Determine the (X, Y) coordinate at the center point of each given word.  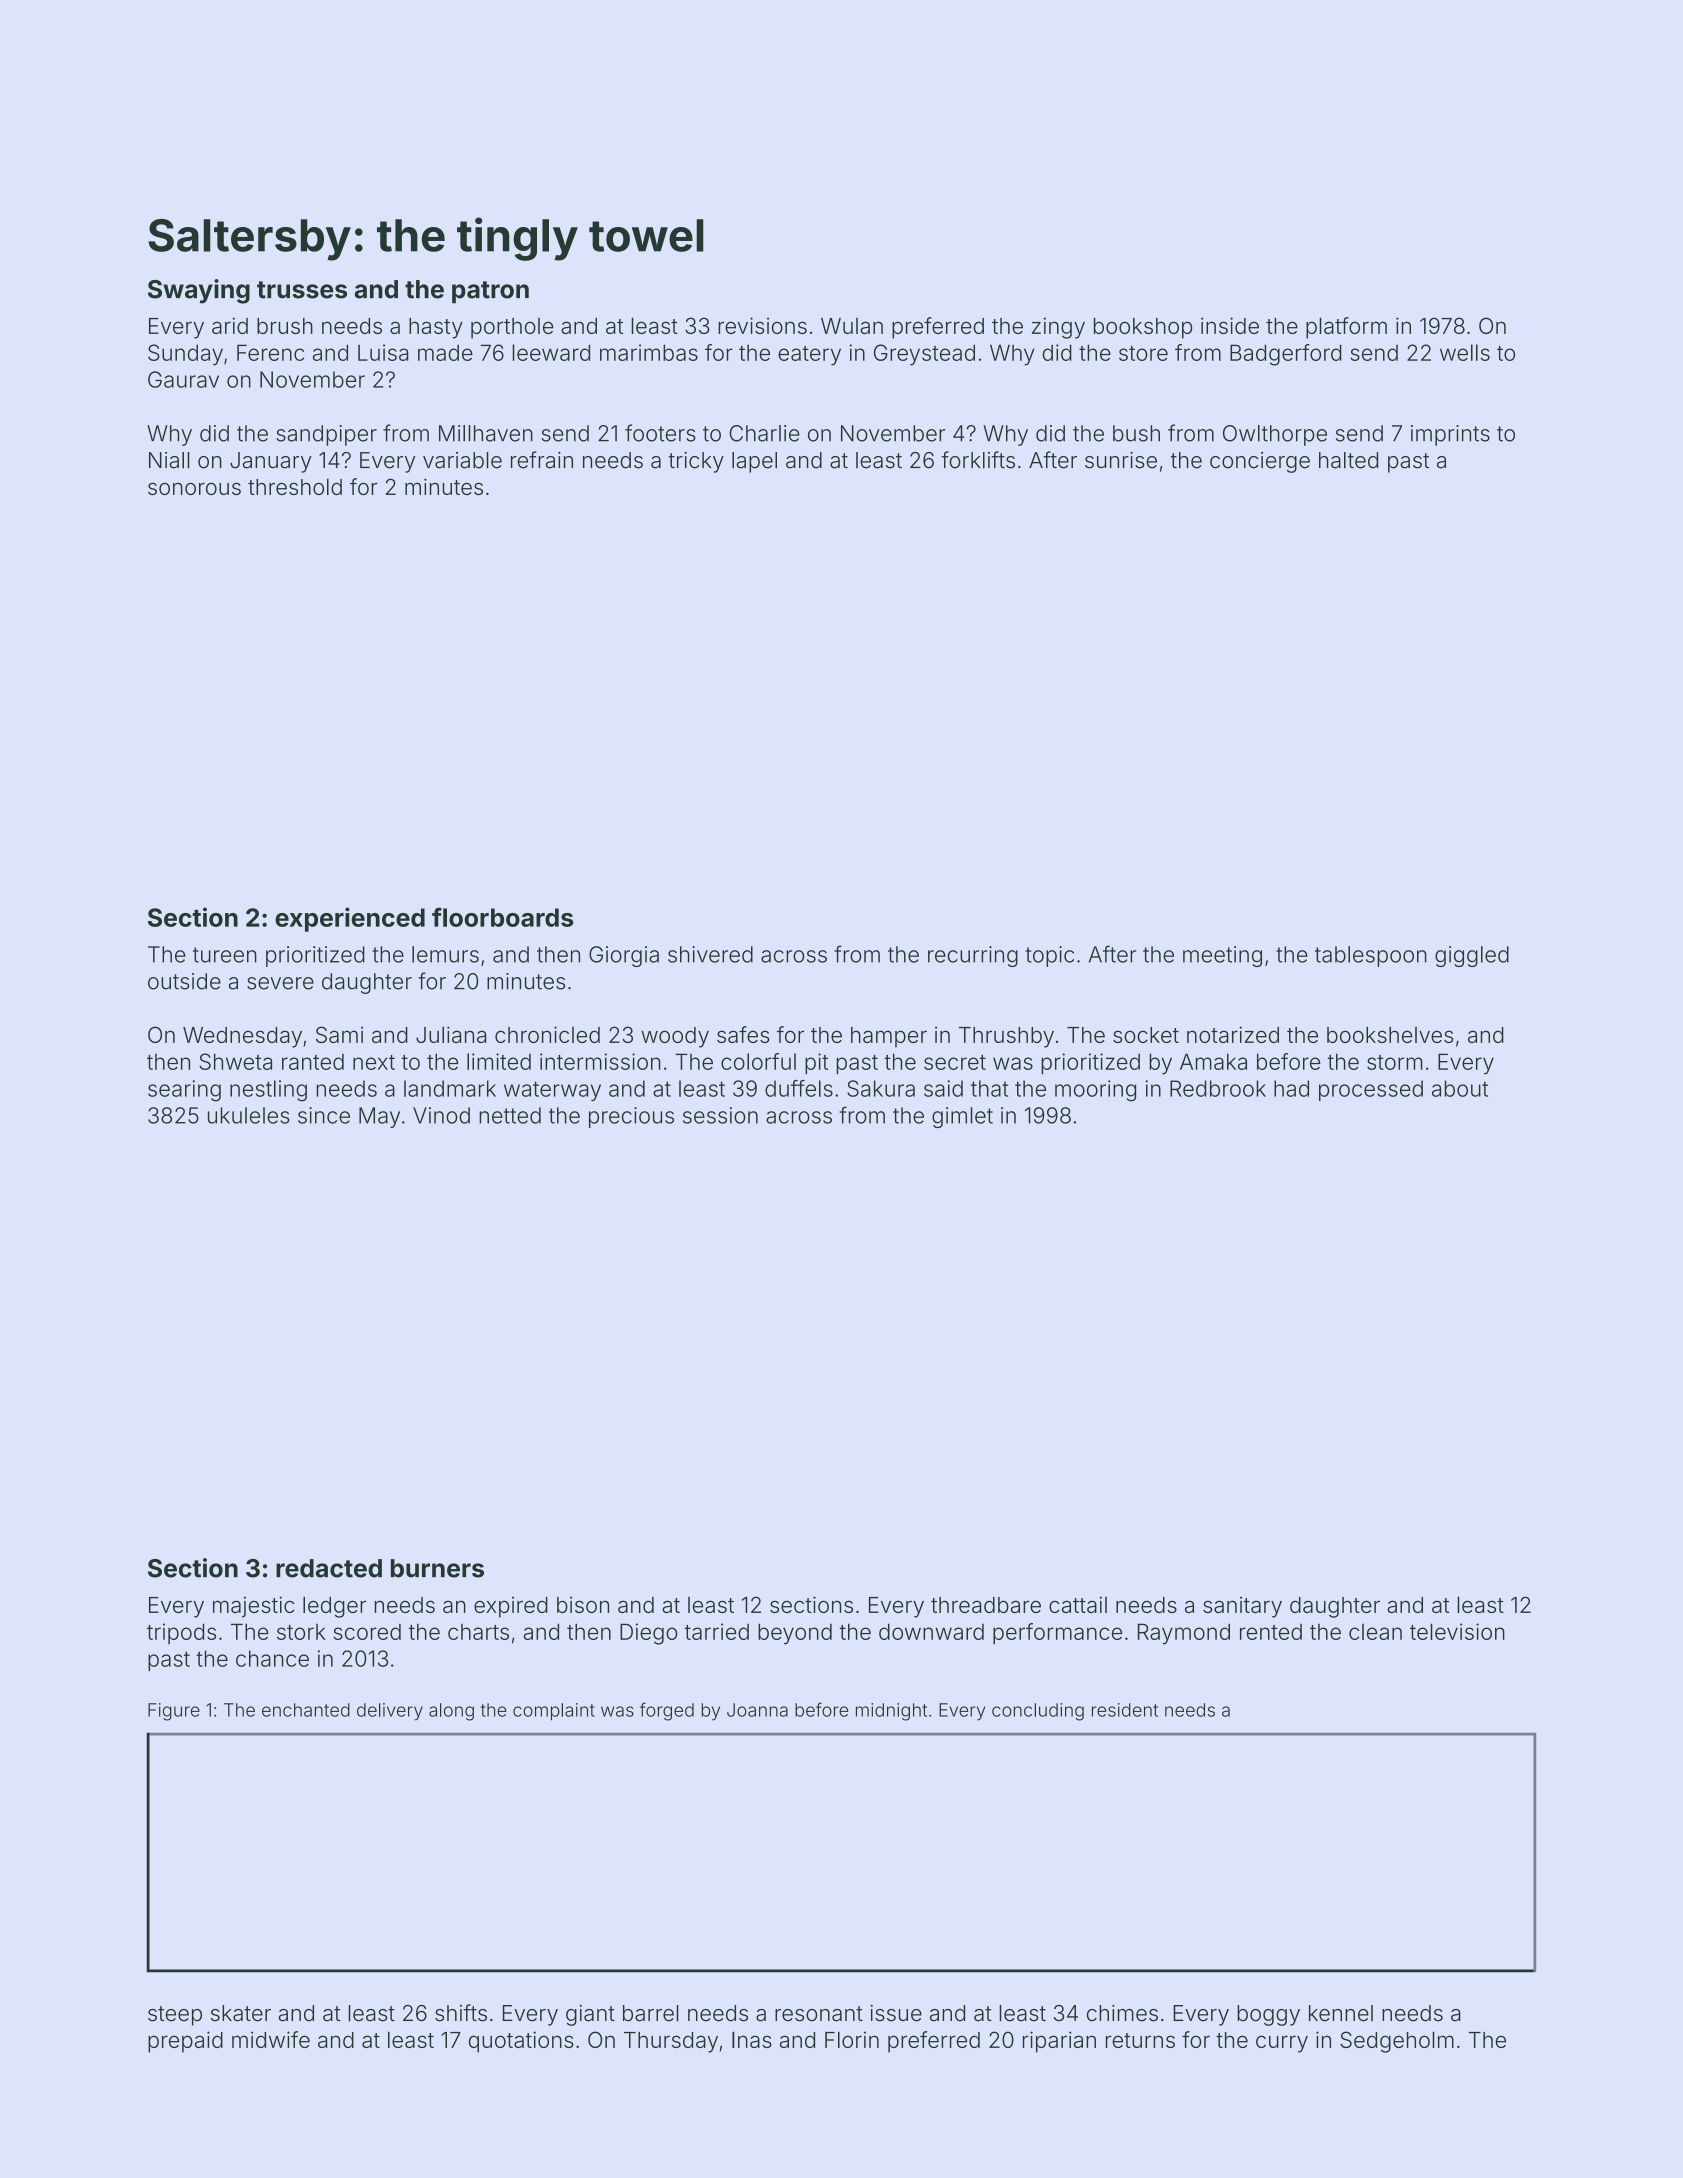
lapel (754, 462)
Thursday (671, 2042)
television (1457, 1631)
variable (462, 460)
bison (583, 1604)
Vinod (441, 1115)
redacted (329, 1568)
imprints (1450, 435)
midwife (271, 2039)
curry (1282, 2044)
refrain (542, 460)
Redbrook (1218, 1088)
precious (631, 1117)
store (1143, 353)
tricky (696, 462)
